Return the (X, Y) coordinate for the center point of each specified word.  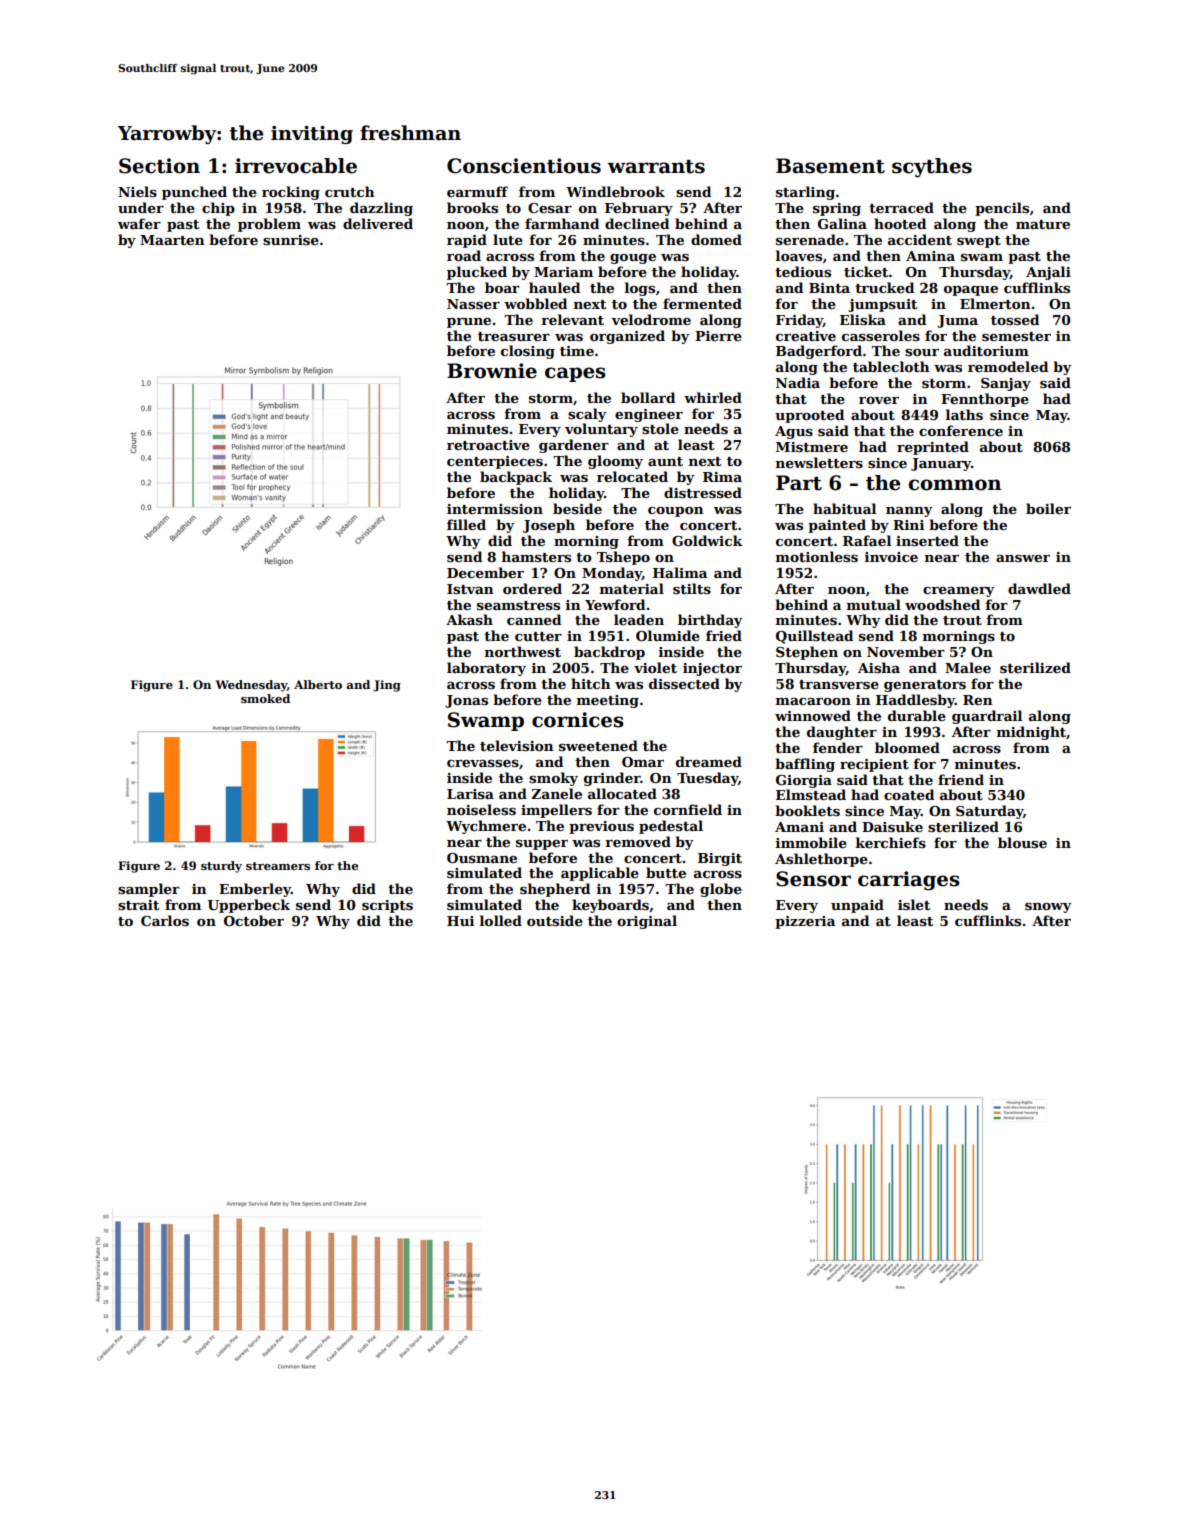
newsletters (819, 462)
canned (534, 619)
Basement (830, 166)
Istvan (470, 589)
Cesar (550, 208)
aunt (665, 461)
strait (138, 905)
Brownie (492, 371)
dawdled (1039, 588)
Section (159, 166)
